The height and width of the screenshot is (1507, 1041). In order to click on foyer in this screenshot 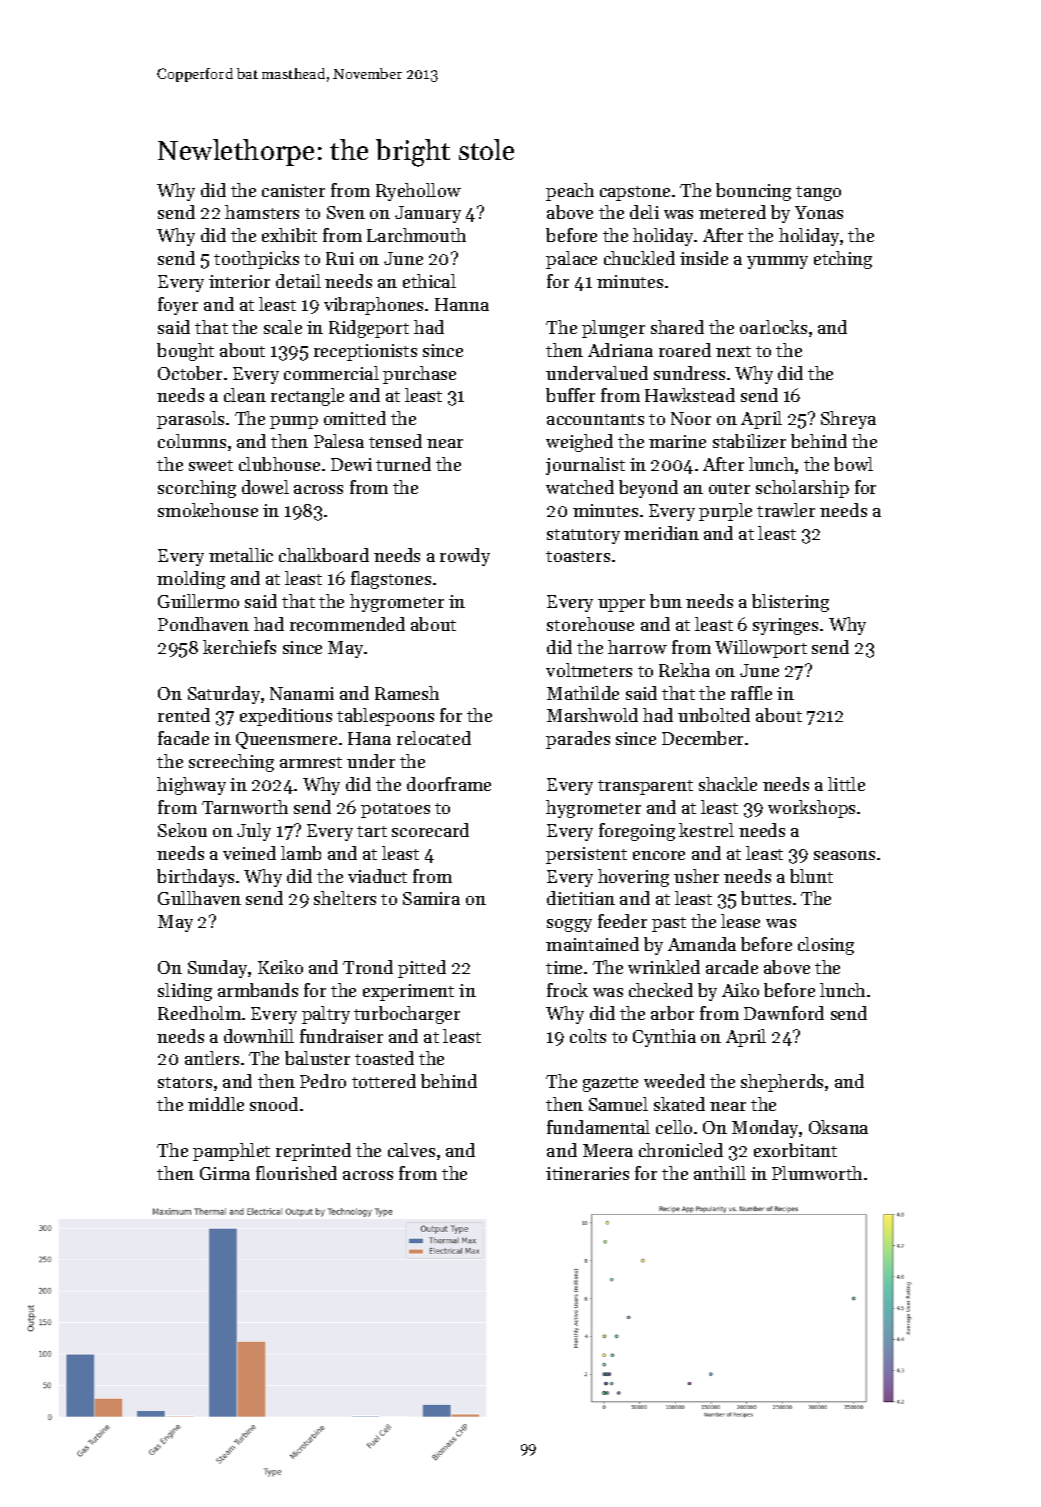, I will do `click(178, 306)`.
